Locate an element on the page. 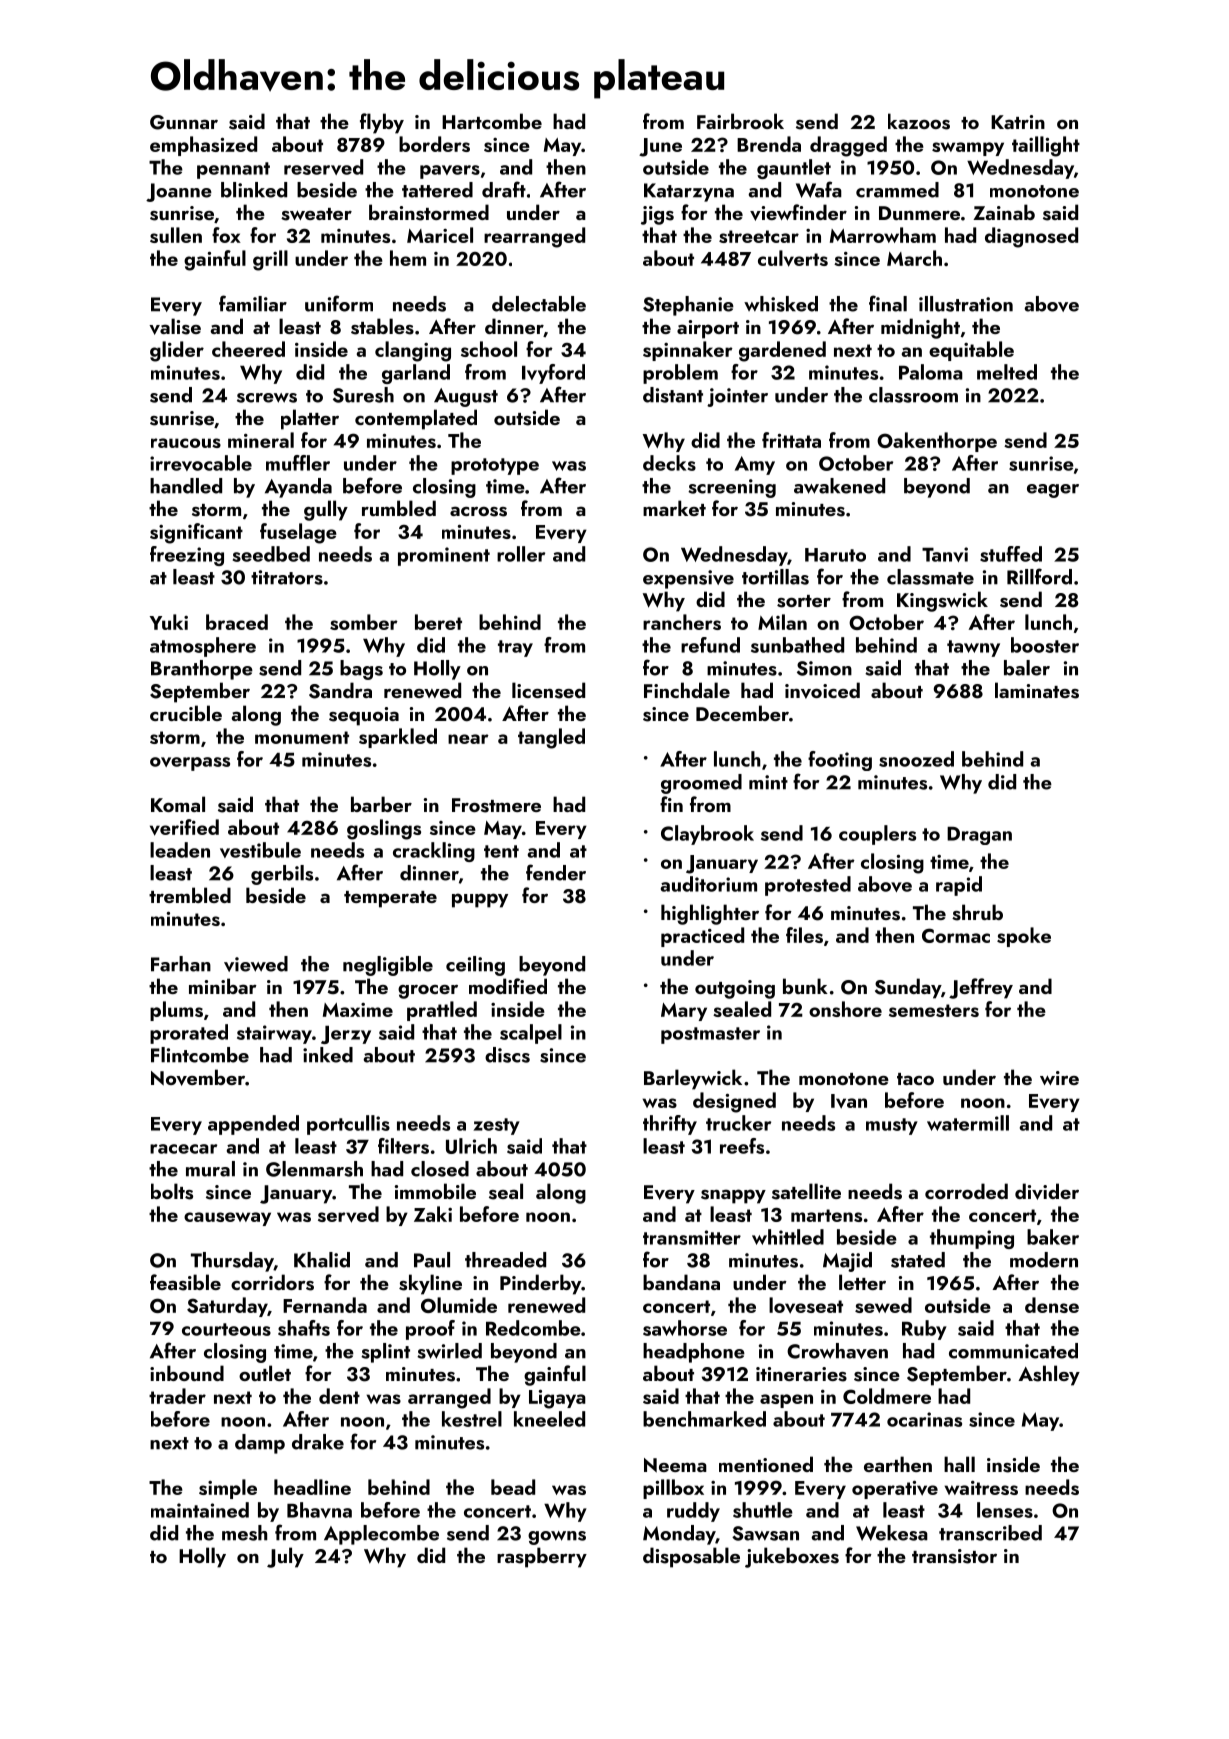 Image resolution: width=1229 pixels, height=1739 pixels. musty is located at coordinates (892, 1126).
